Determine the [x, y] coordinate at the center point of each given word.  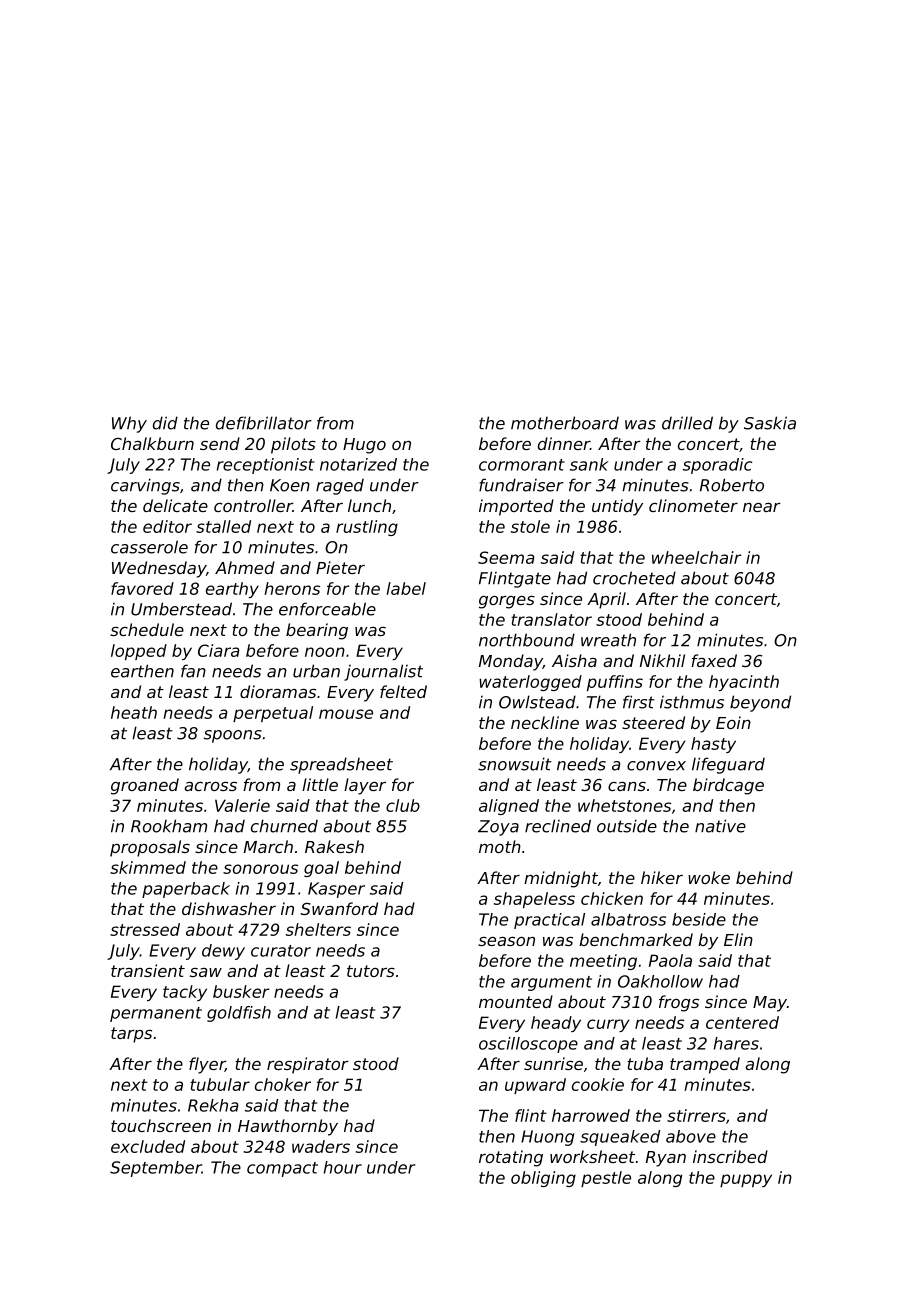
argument [551, 983]
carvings [145, 486]
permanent [156, 1014]
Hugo [364, 446]
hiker [662, 877]
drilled [687, 423]
